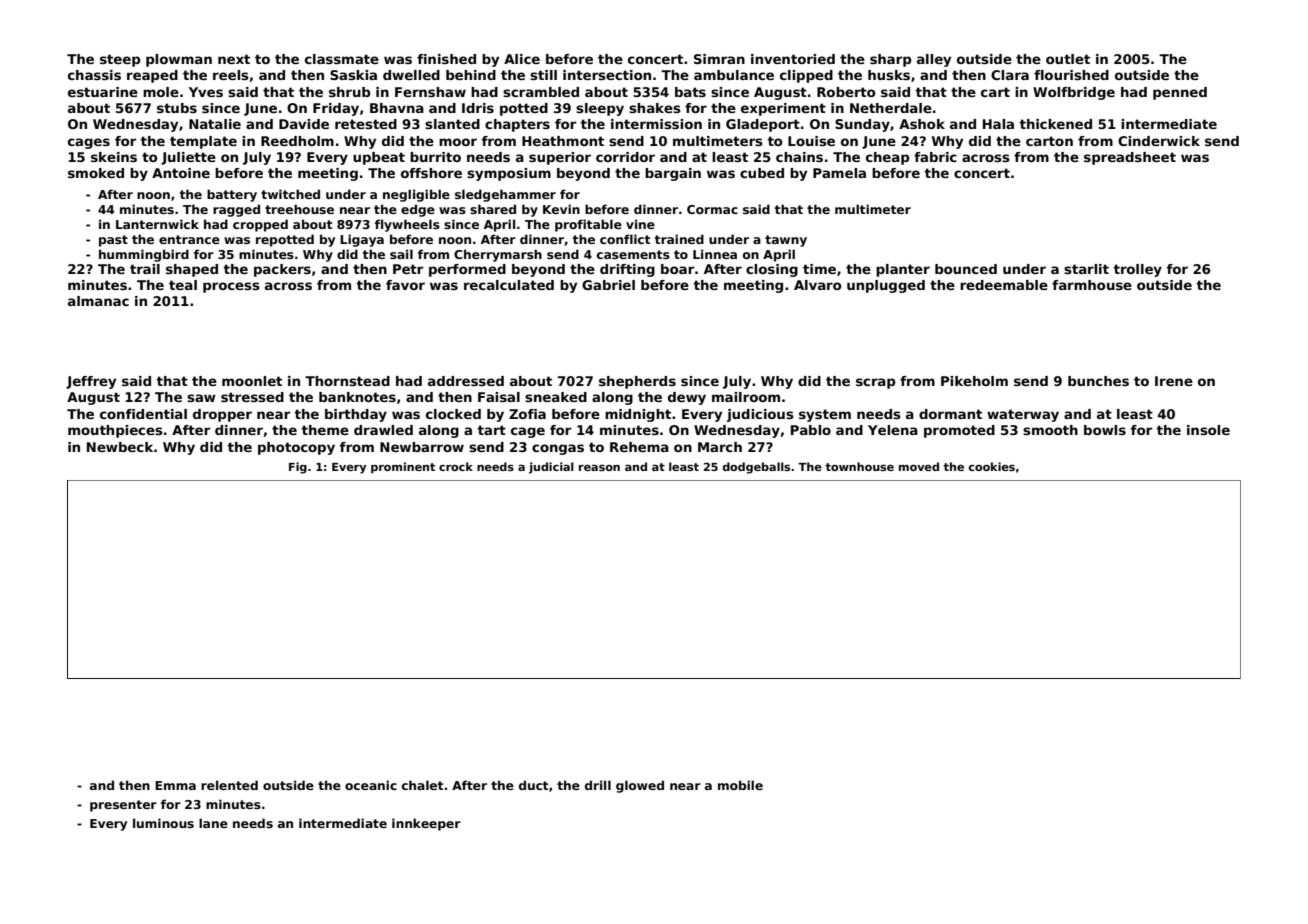 The width and height of the screenshot is (1308, 924). Describe the element at coordinates (817, 285) in the screenshot. I see `Alvaro` at that location.
